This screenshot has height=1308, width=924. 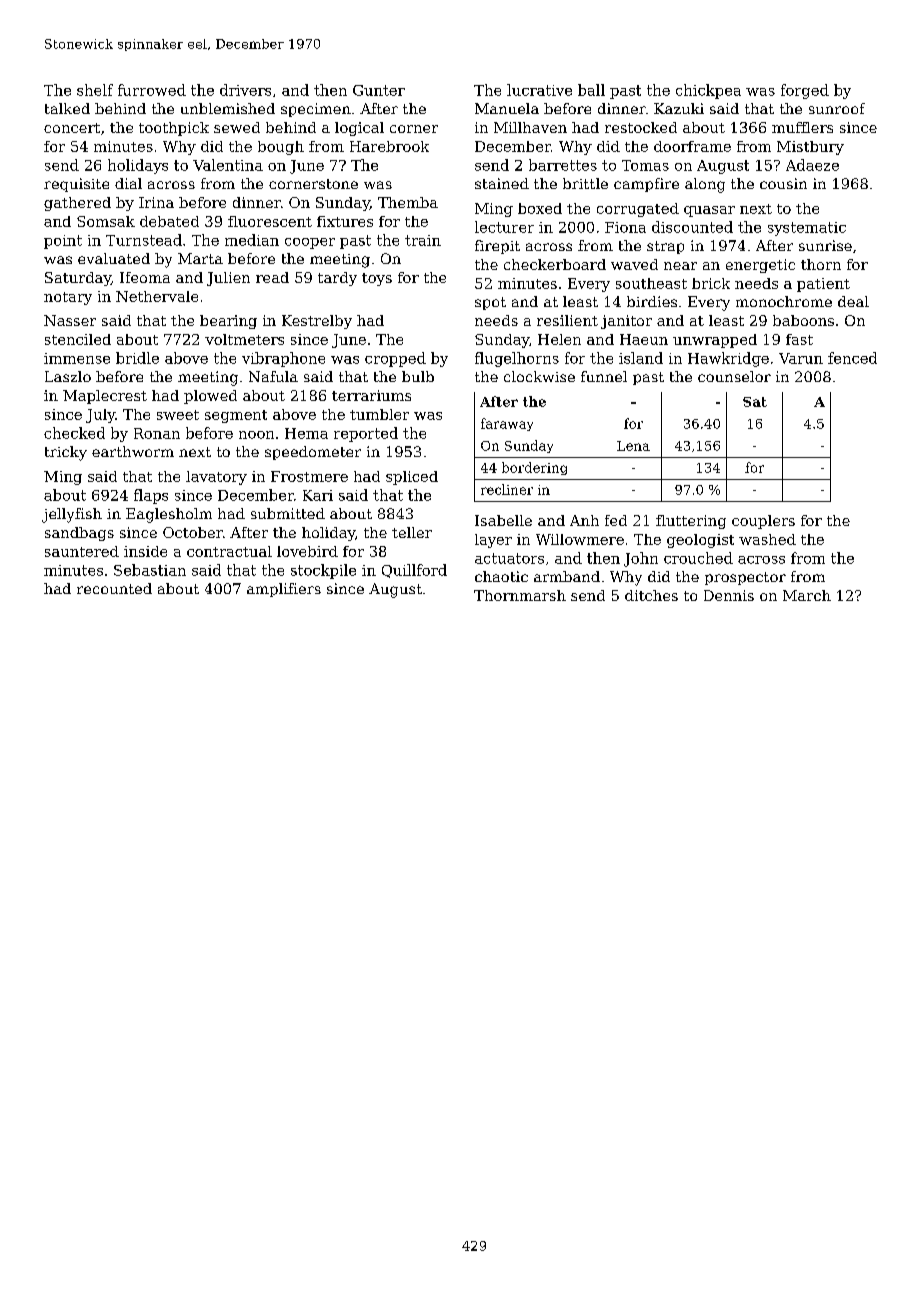 What do you see at coordinates (502, 183) in the screenshot?
I see `stained` at bounding box center [502, 183].
